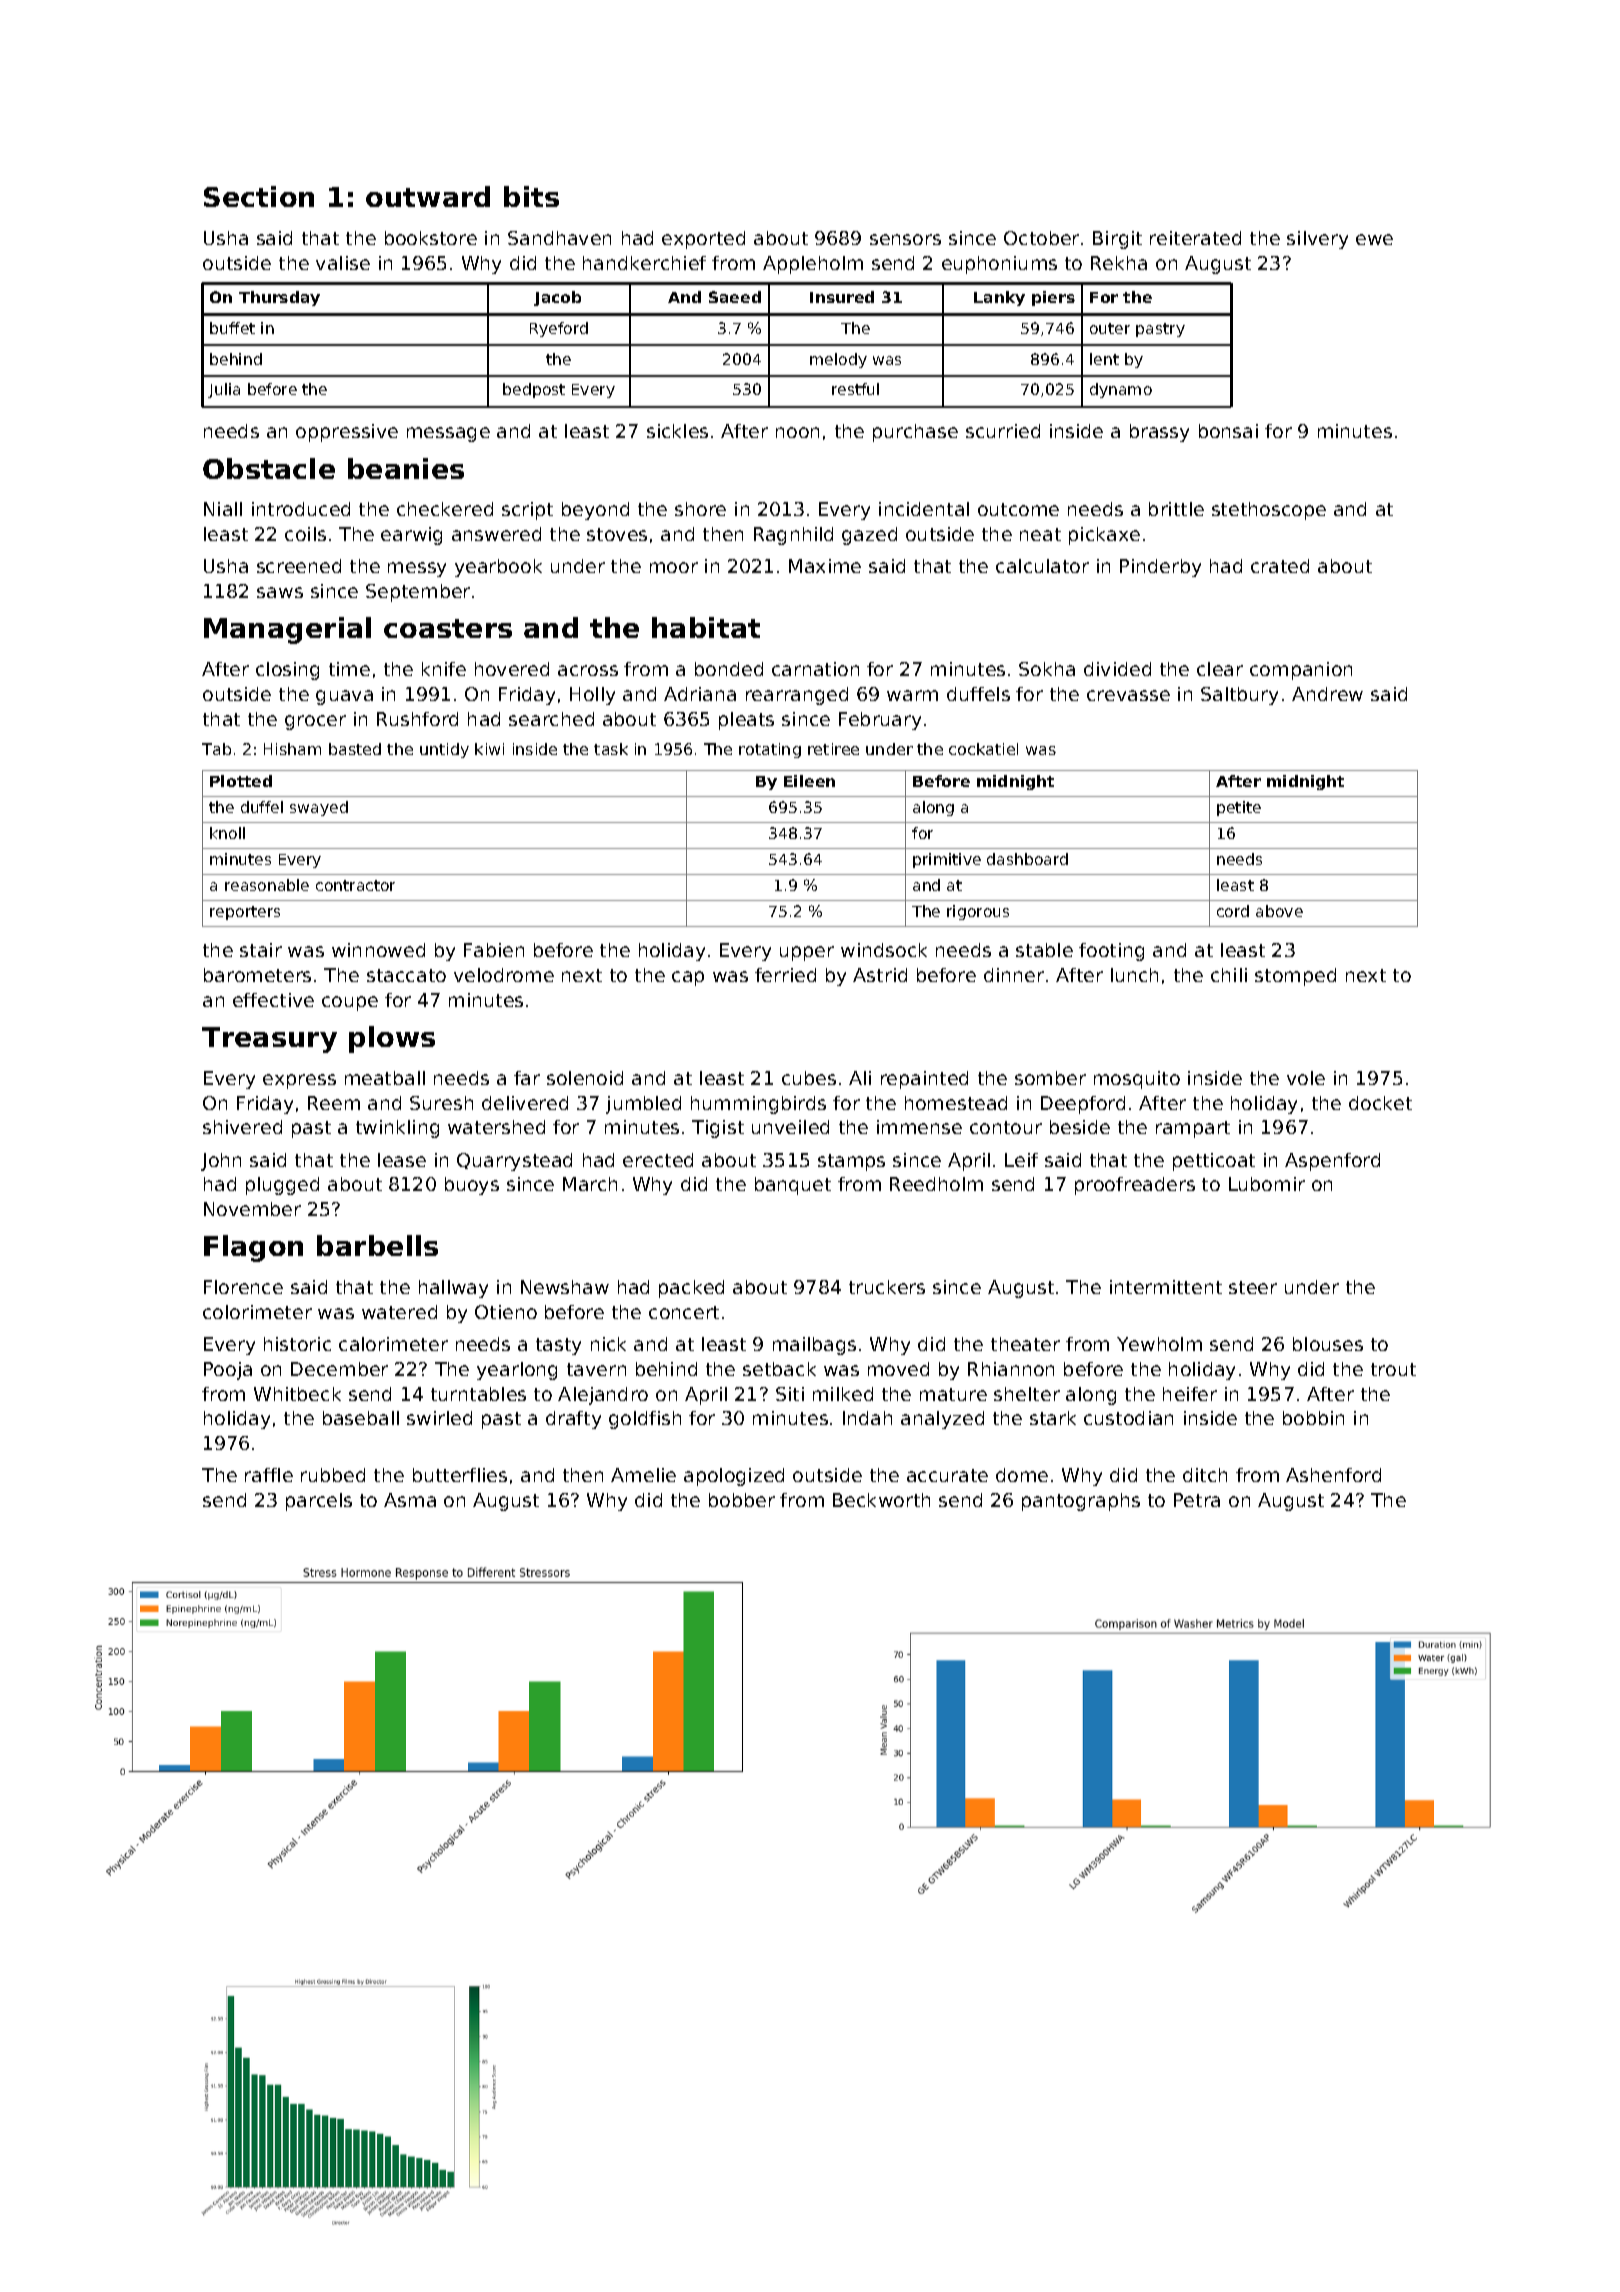 The height and width of the screenshot is (2292, 1620). What do you see at coordinates (1018, 509) in the screenshot?
I see `outcome` at bounding box center [1018, 509].
